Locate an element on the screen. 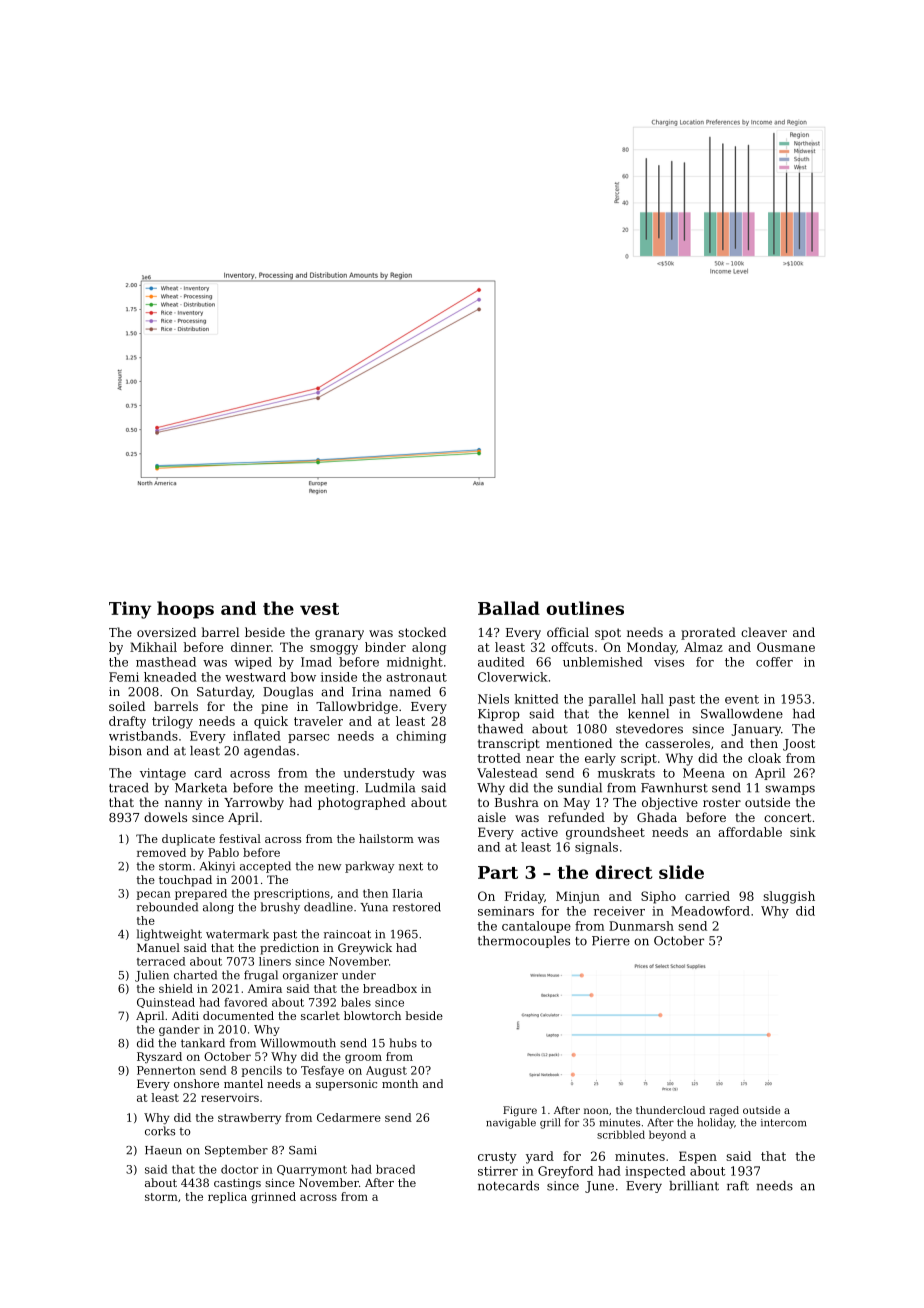  affordable is located at coordinates (750, 832).
